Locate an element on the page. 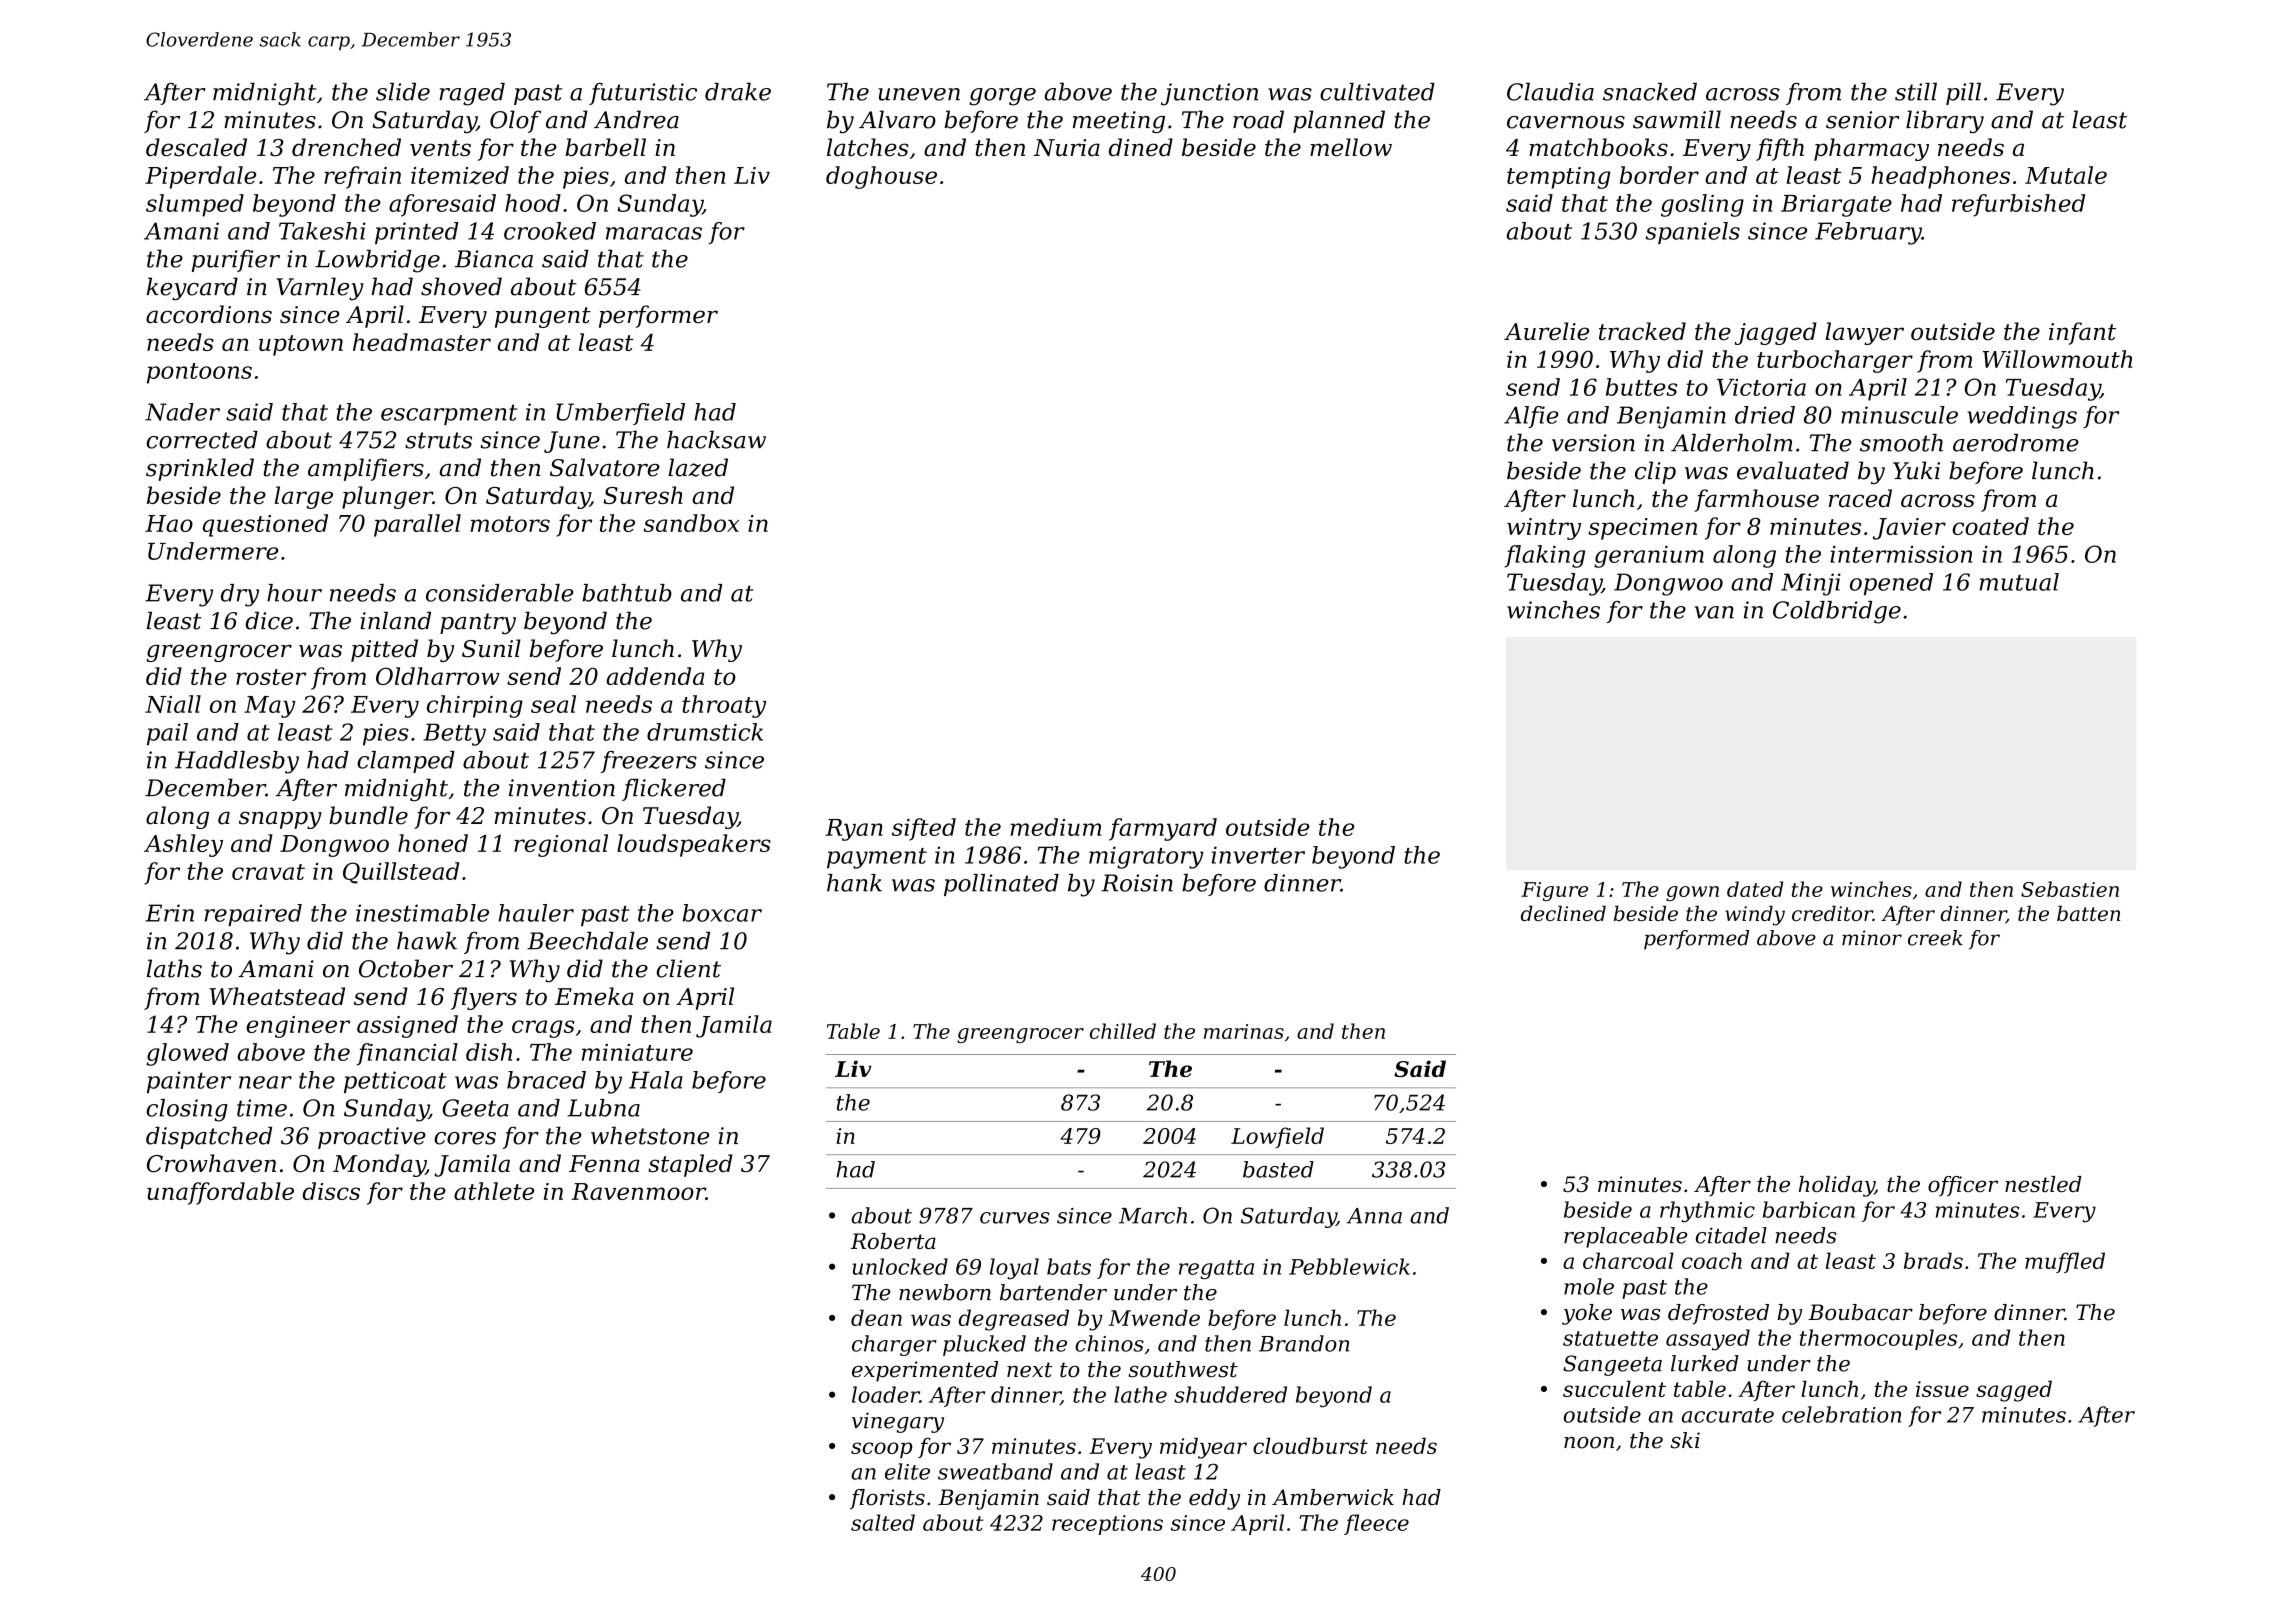  inverter is located at coordinates (1258, 855).
